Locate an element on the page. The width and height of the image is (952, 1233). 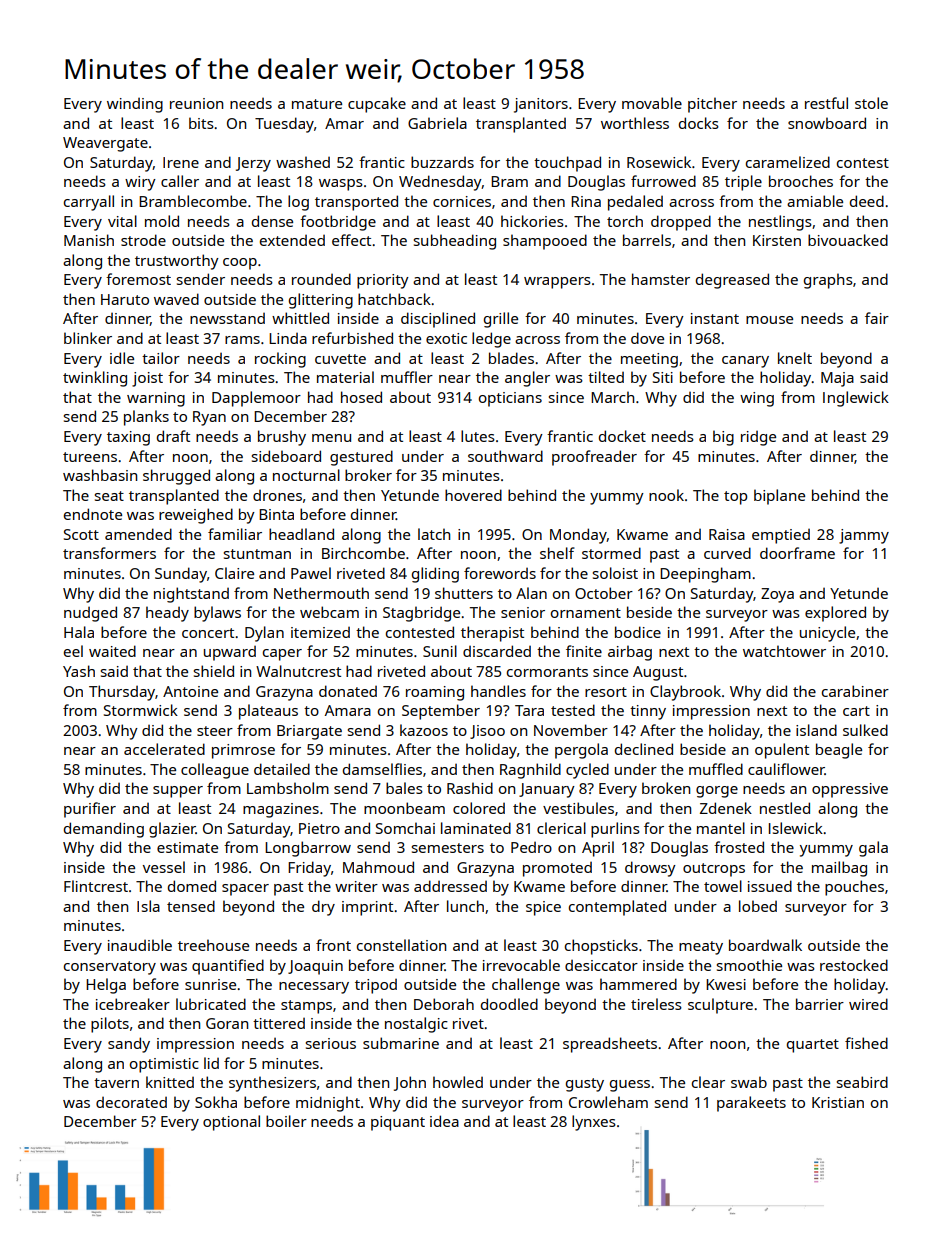
dense is located at coordinates (272, 221).
